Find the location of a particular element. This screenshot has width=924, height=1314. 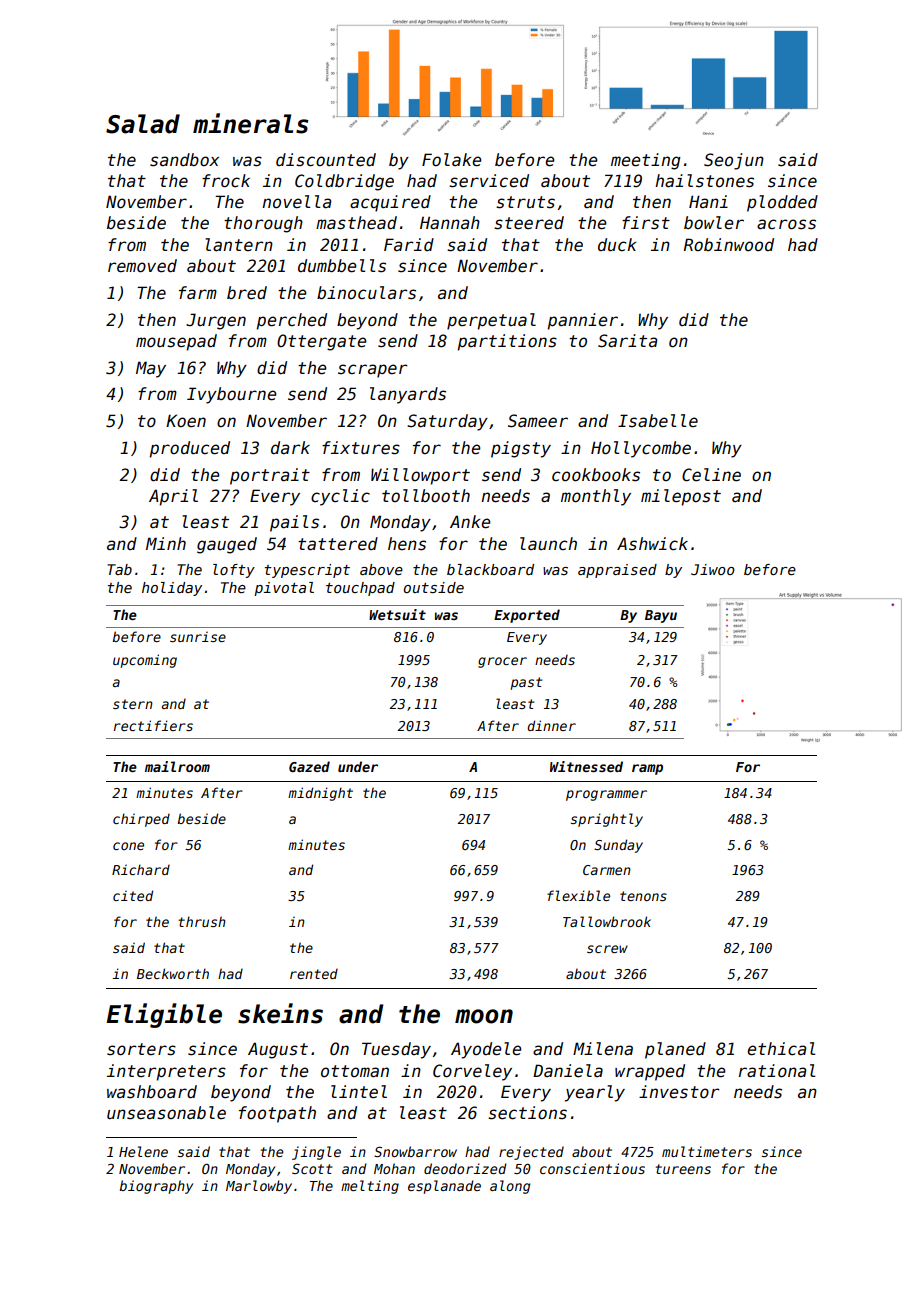

Isabelle is located at coordinates (658, 421).
